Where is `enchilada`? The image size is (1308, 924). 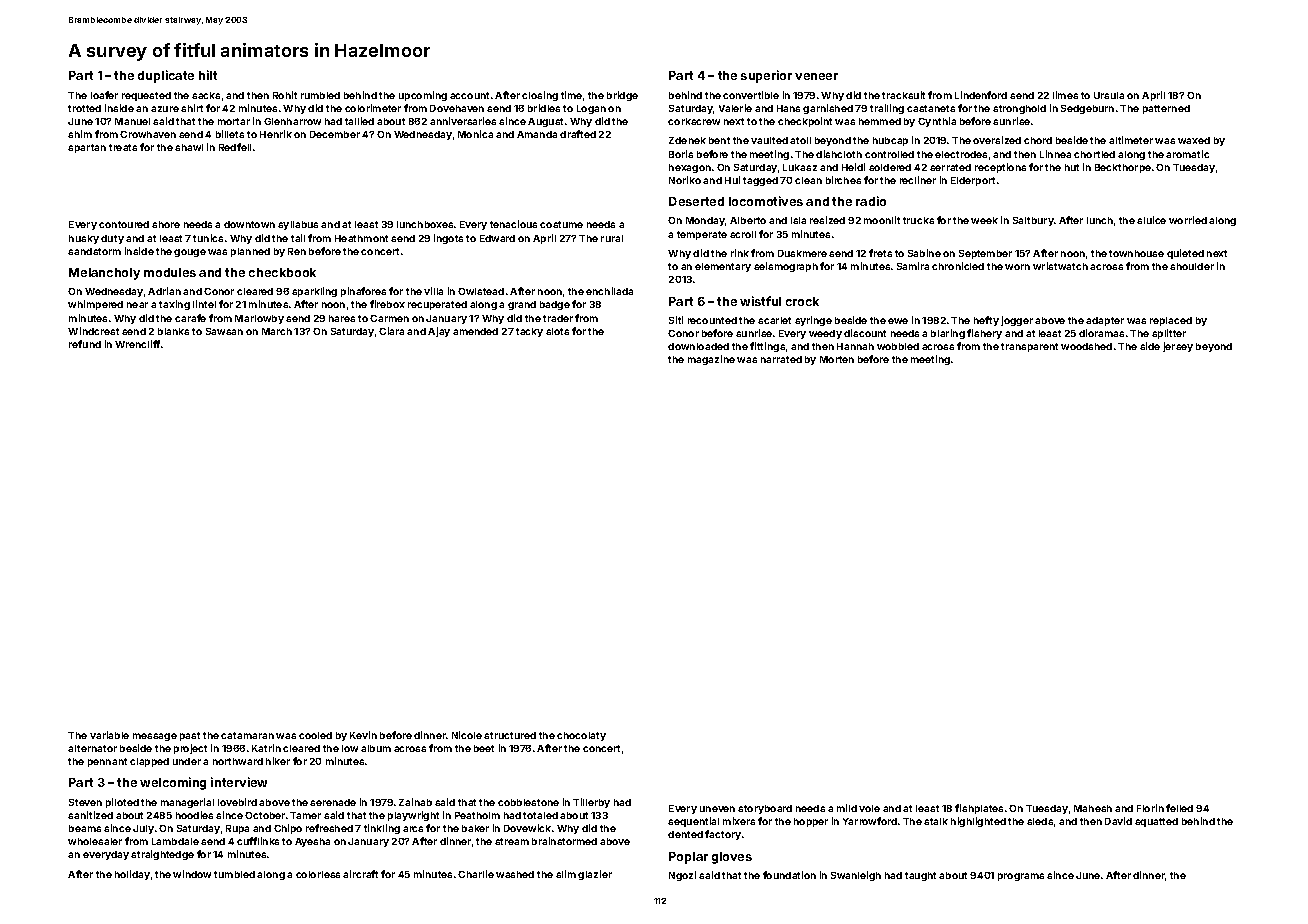 enchilada is located at coordinates (609, 291).
